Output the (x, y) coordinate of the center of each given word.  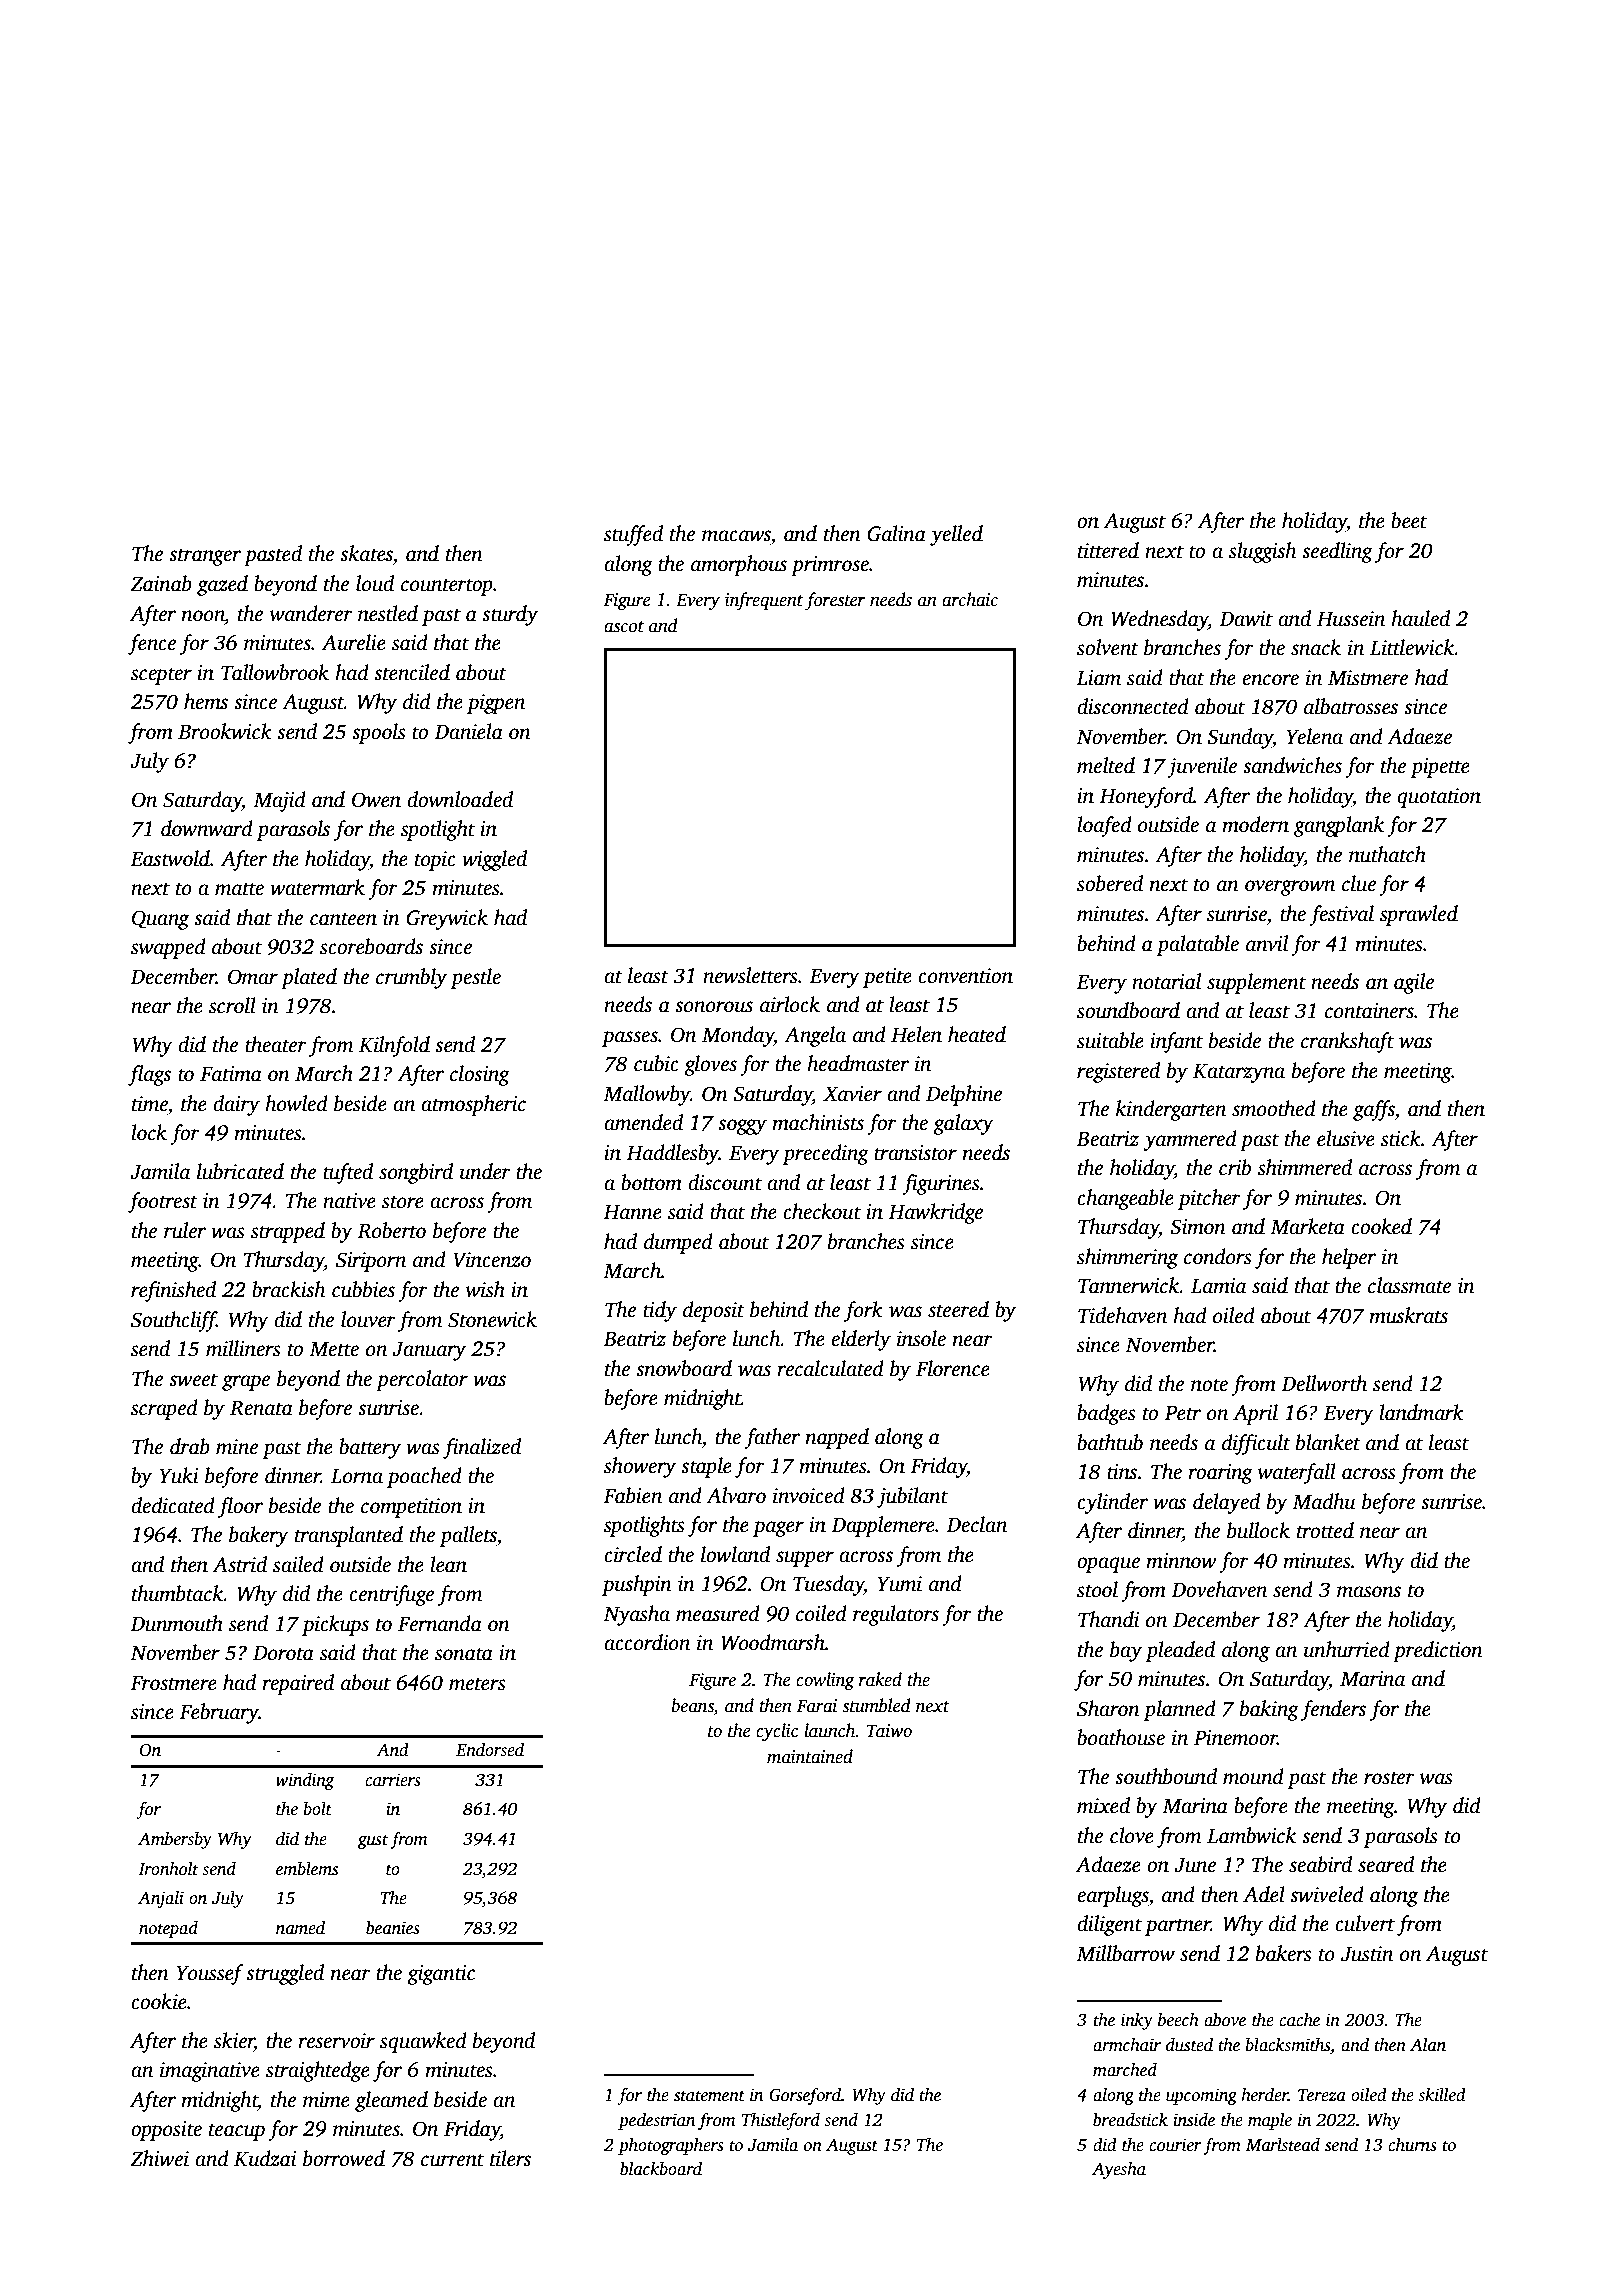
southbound (1166, 1776)
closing (480, 1075)
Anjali (161, 1899)
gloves (710, 1065)
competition (411, 1508)
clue (1359, 883)
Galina (896, 533)
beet (1409, 520)
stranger (205, 557)
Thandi (1108, 1619)
